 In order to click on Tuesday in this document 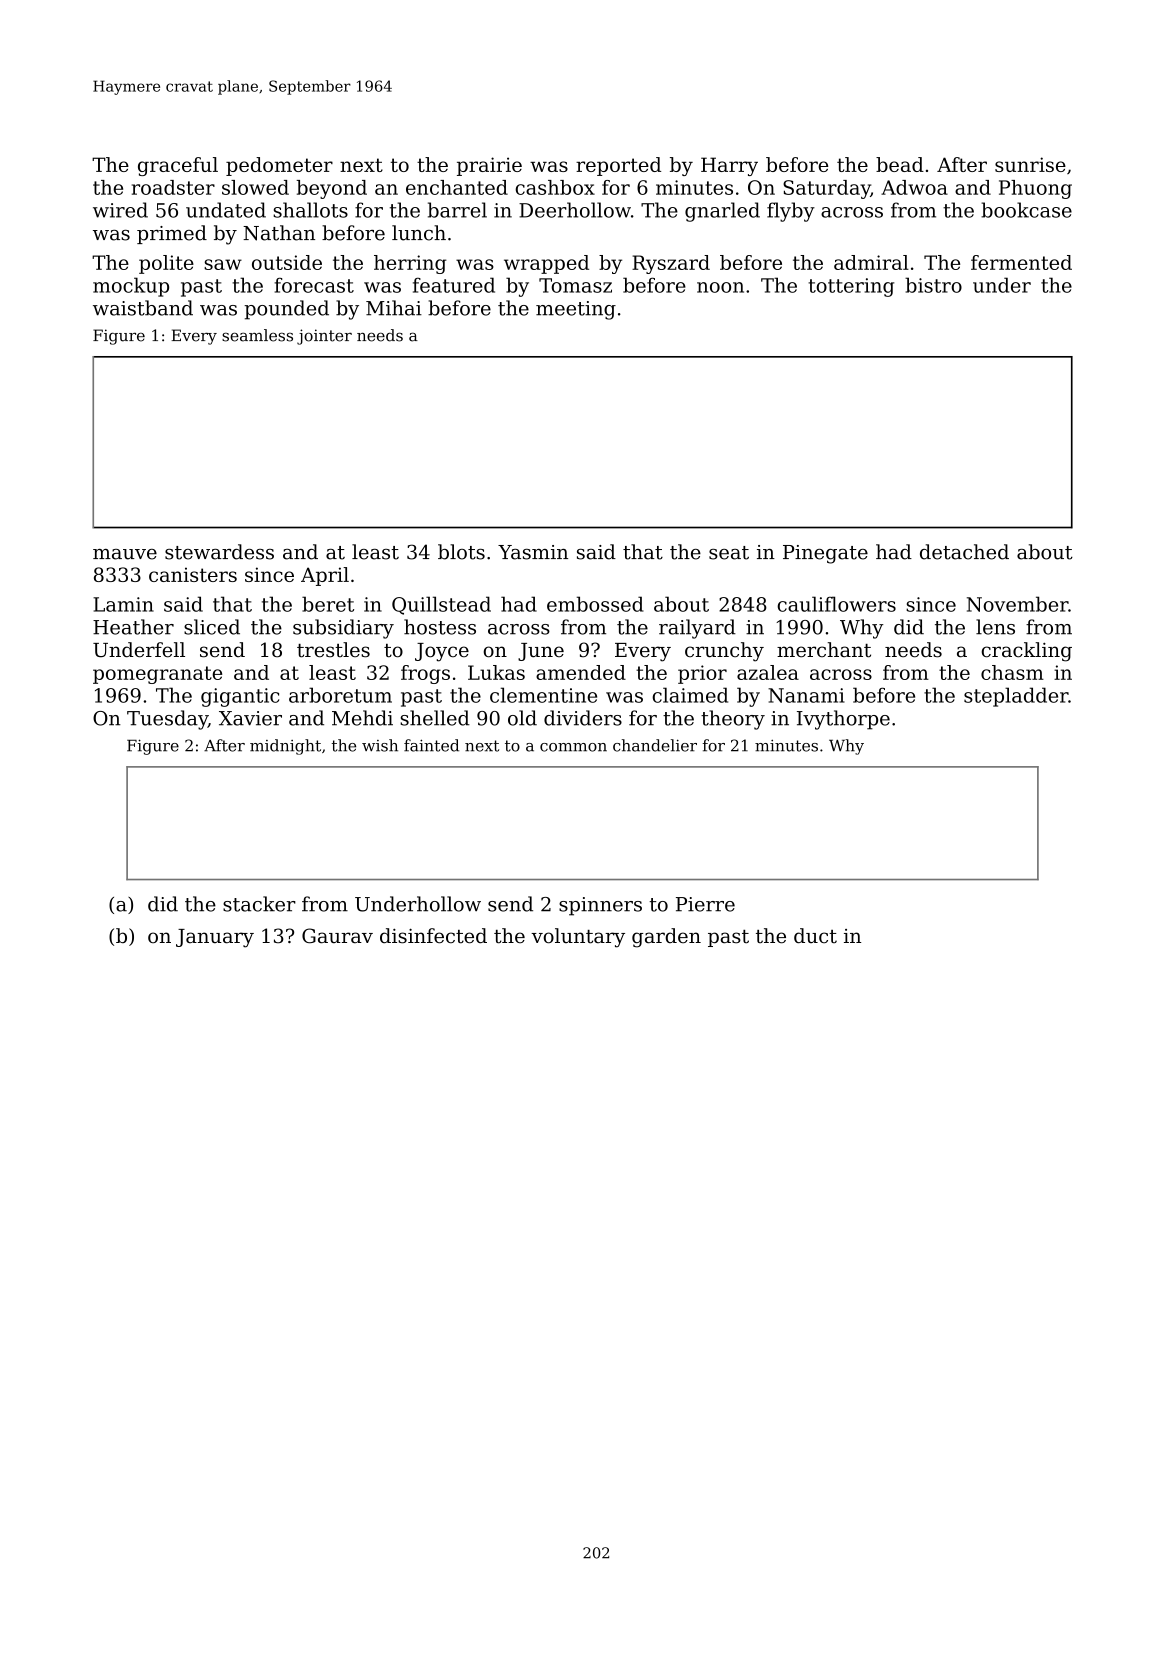, I will do `click(167, 720)`.
